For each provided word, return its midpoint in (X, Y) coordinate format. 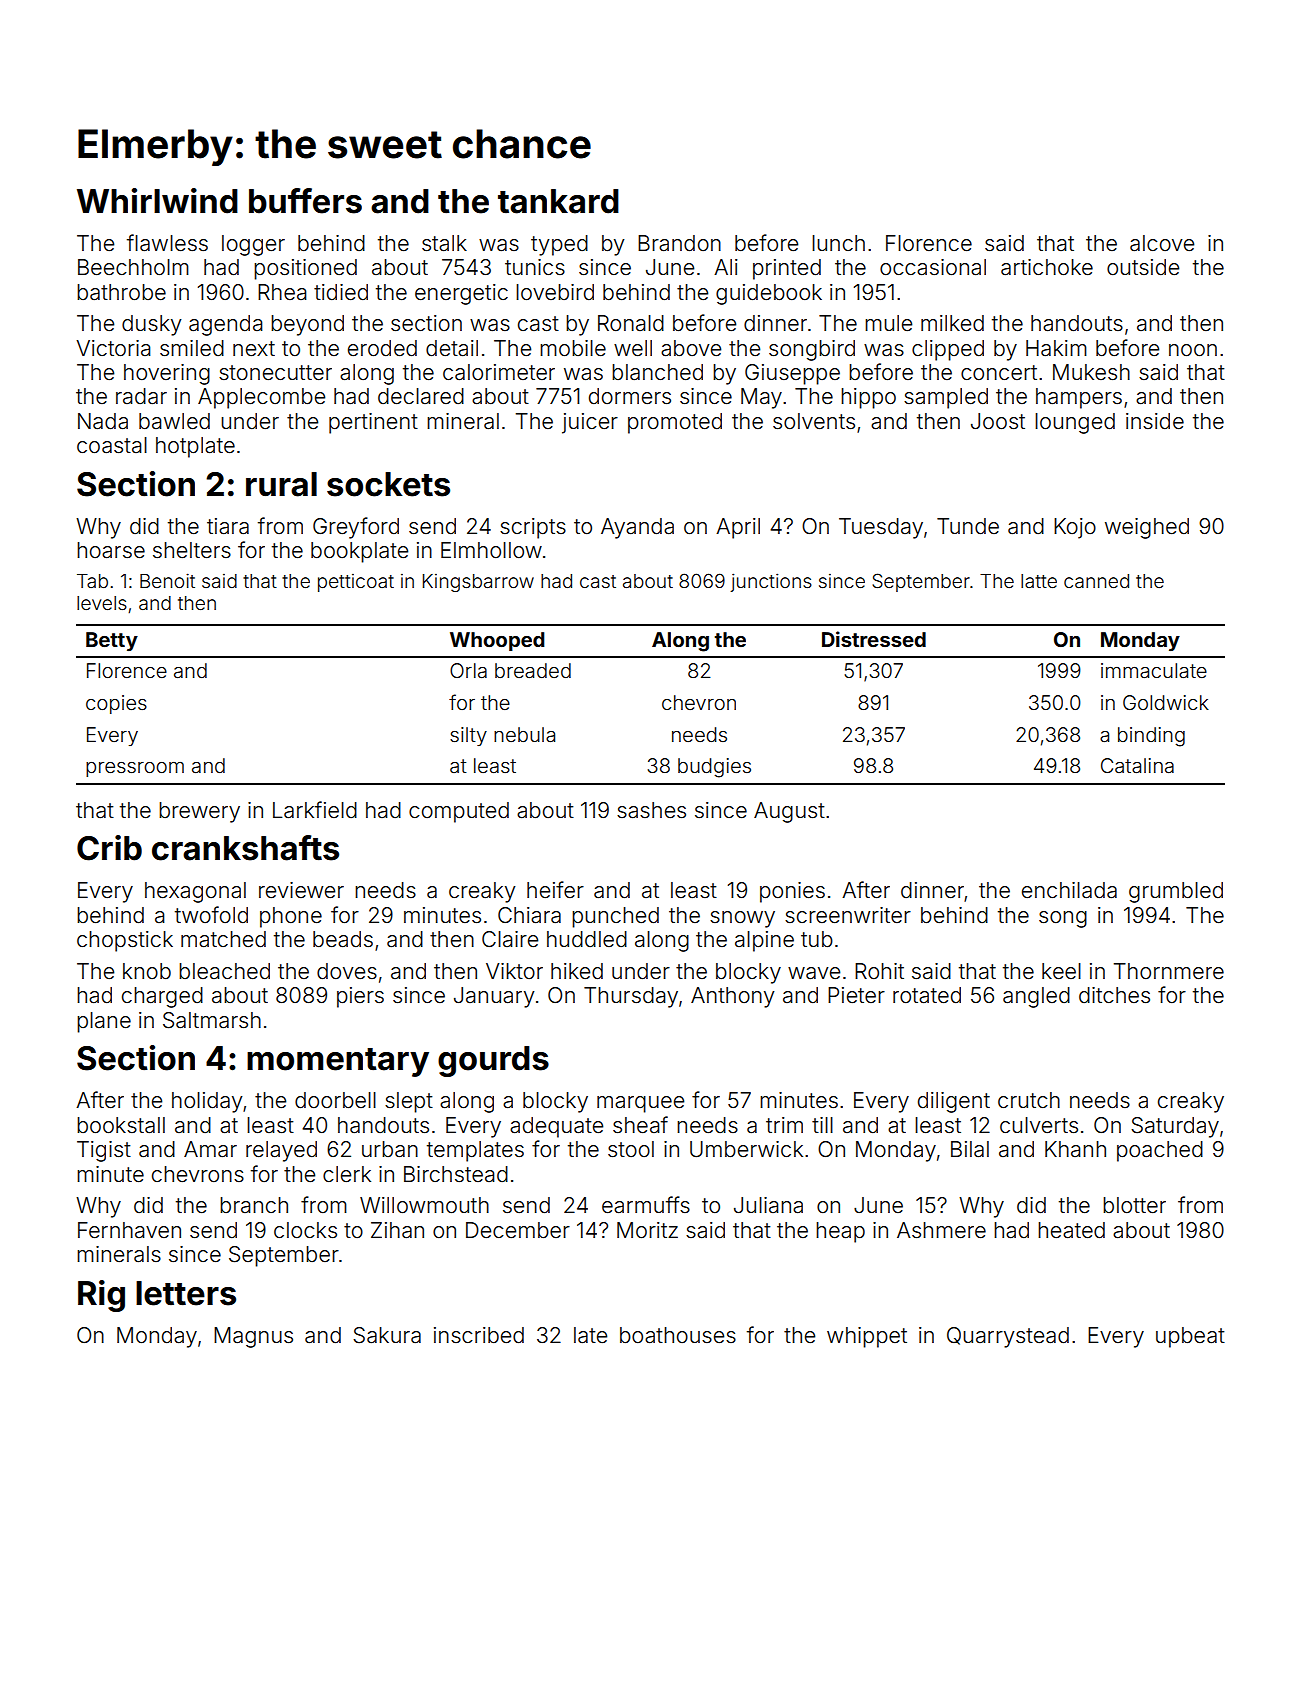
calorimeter (499, 372)
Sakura (387, 1335)
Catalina (1137, 765)
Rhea (282, 292)
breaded (533, 670)
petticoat (356, 583)
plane (104, 1022)
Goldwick (1166, 702)
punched (615, 917)
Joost (998, 421)
